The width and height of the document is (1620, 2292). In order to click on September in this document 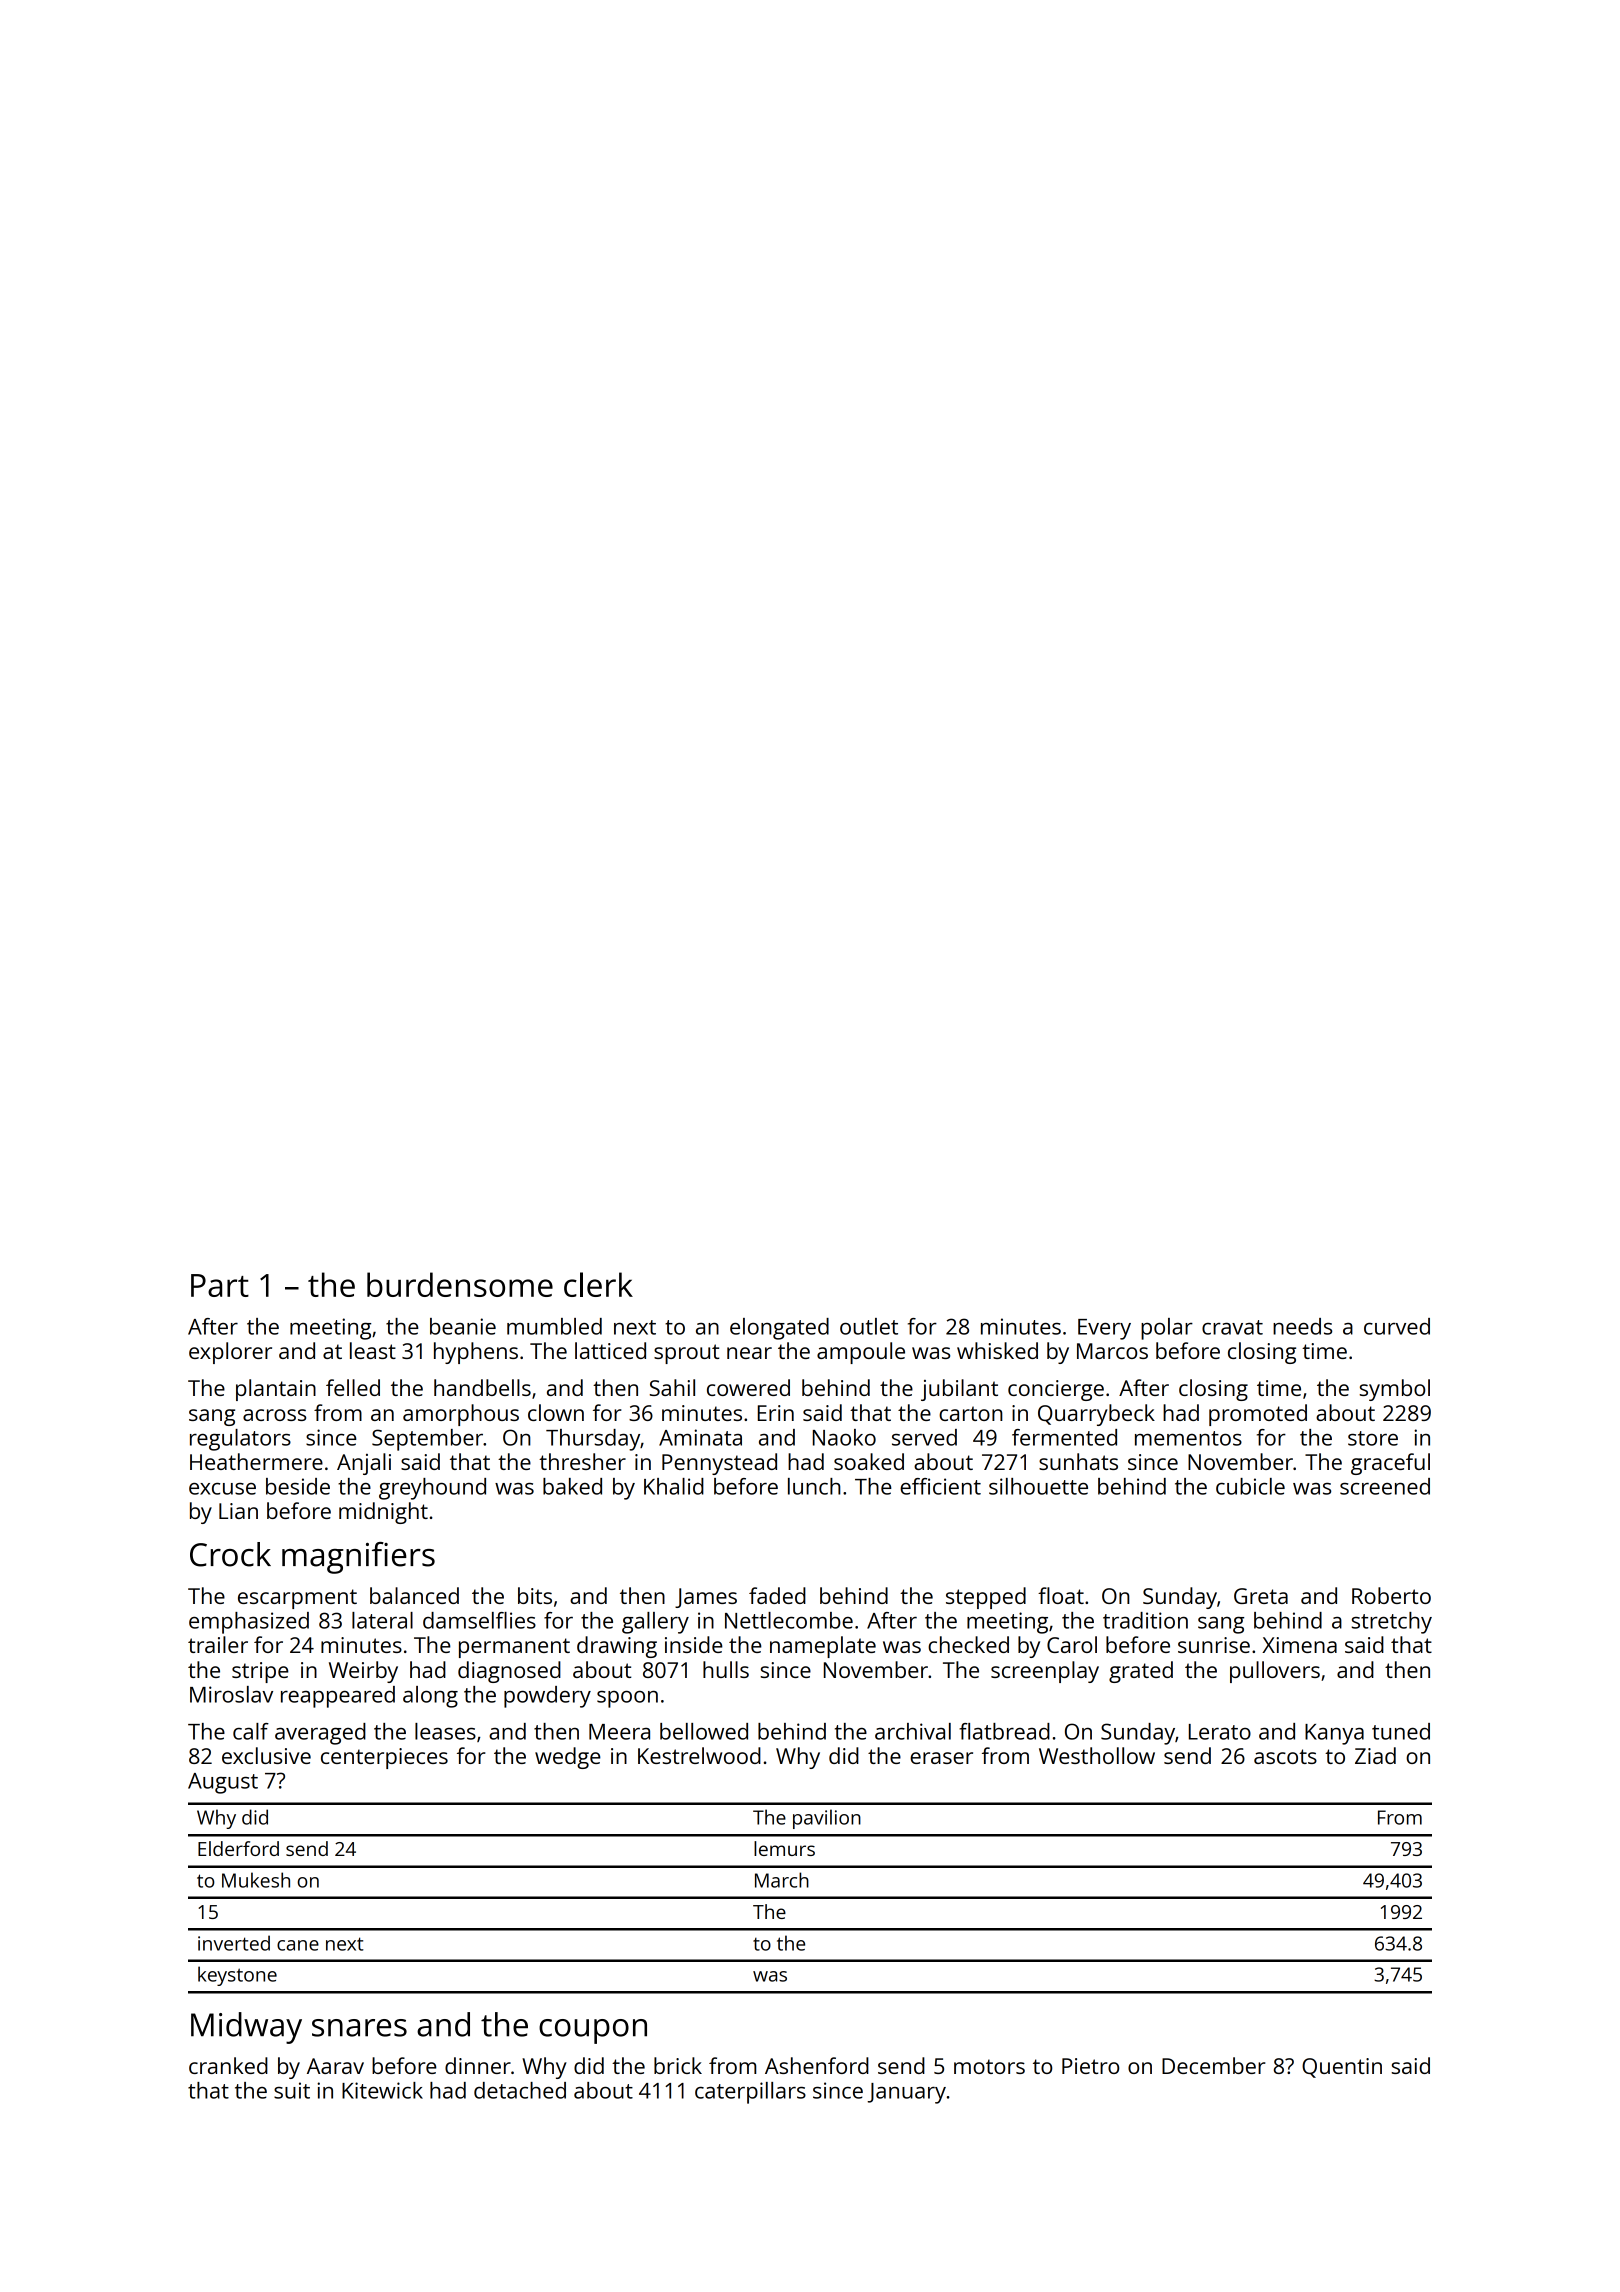, I will do `click(427, 1440)`.
